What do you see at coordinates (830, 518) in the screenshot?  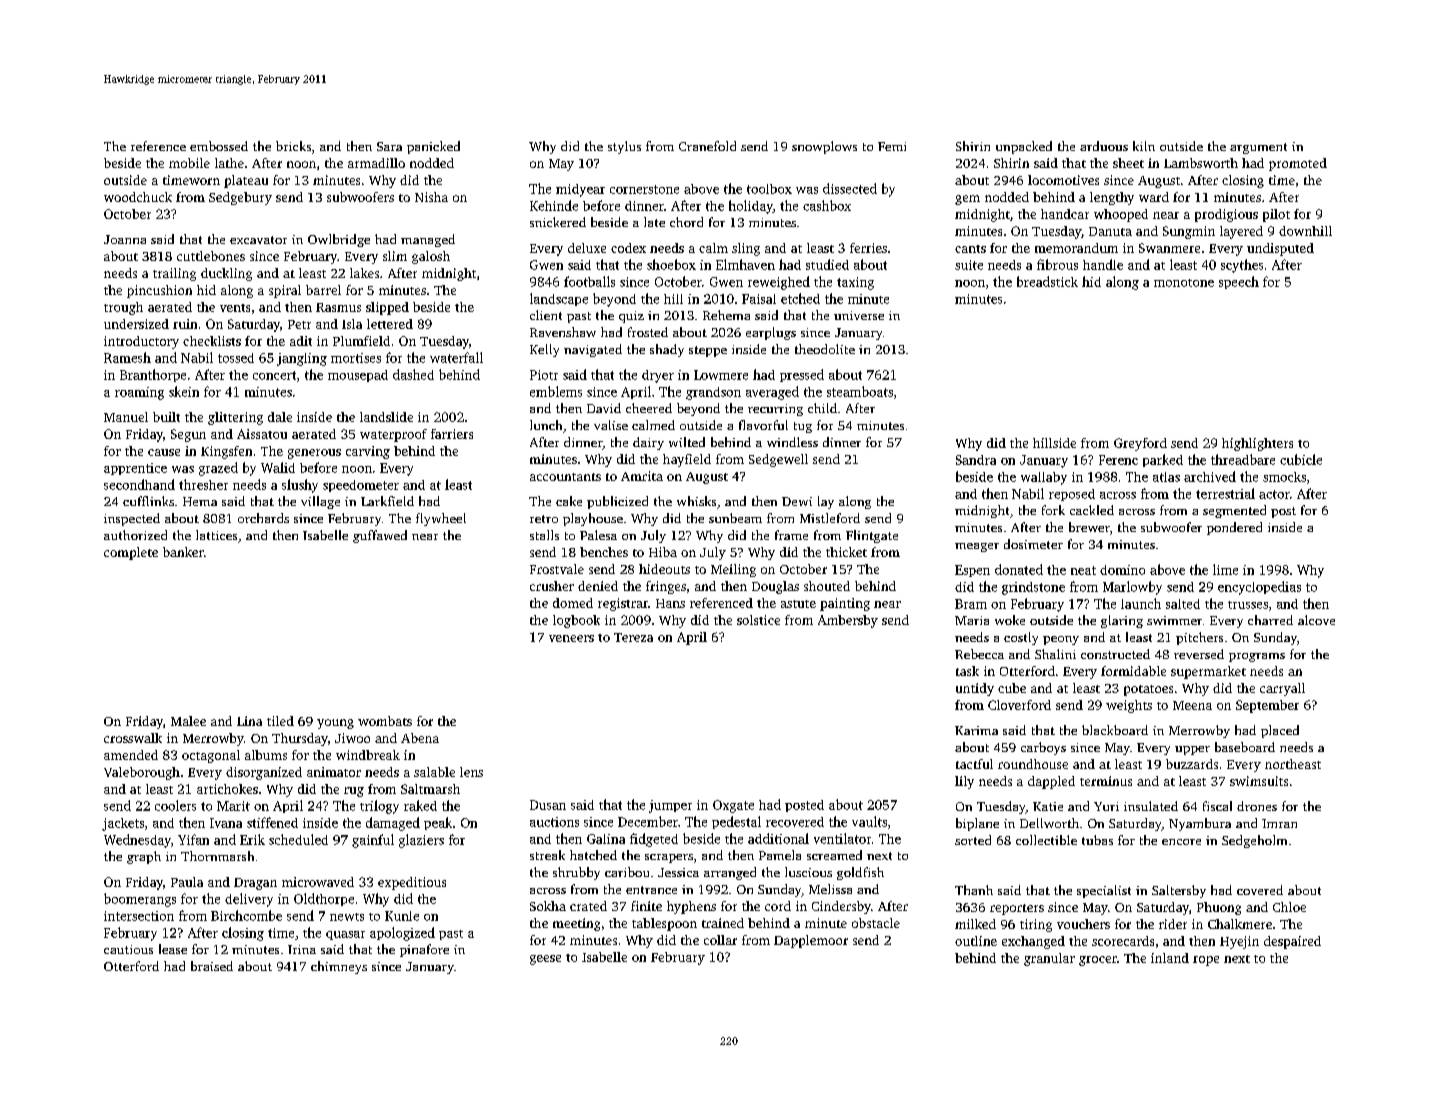 I see `Mistleford` at bounding box center [830, 518].
